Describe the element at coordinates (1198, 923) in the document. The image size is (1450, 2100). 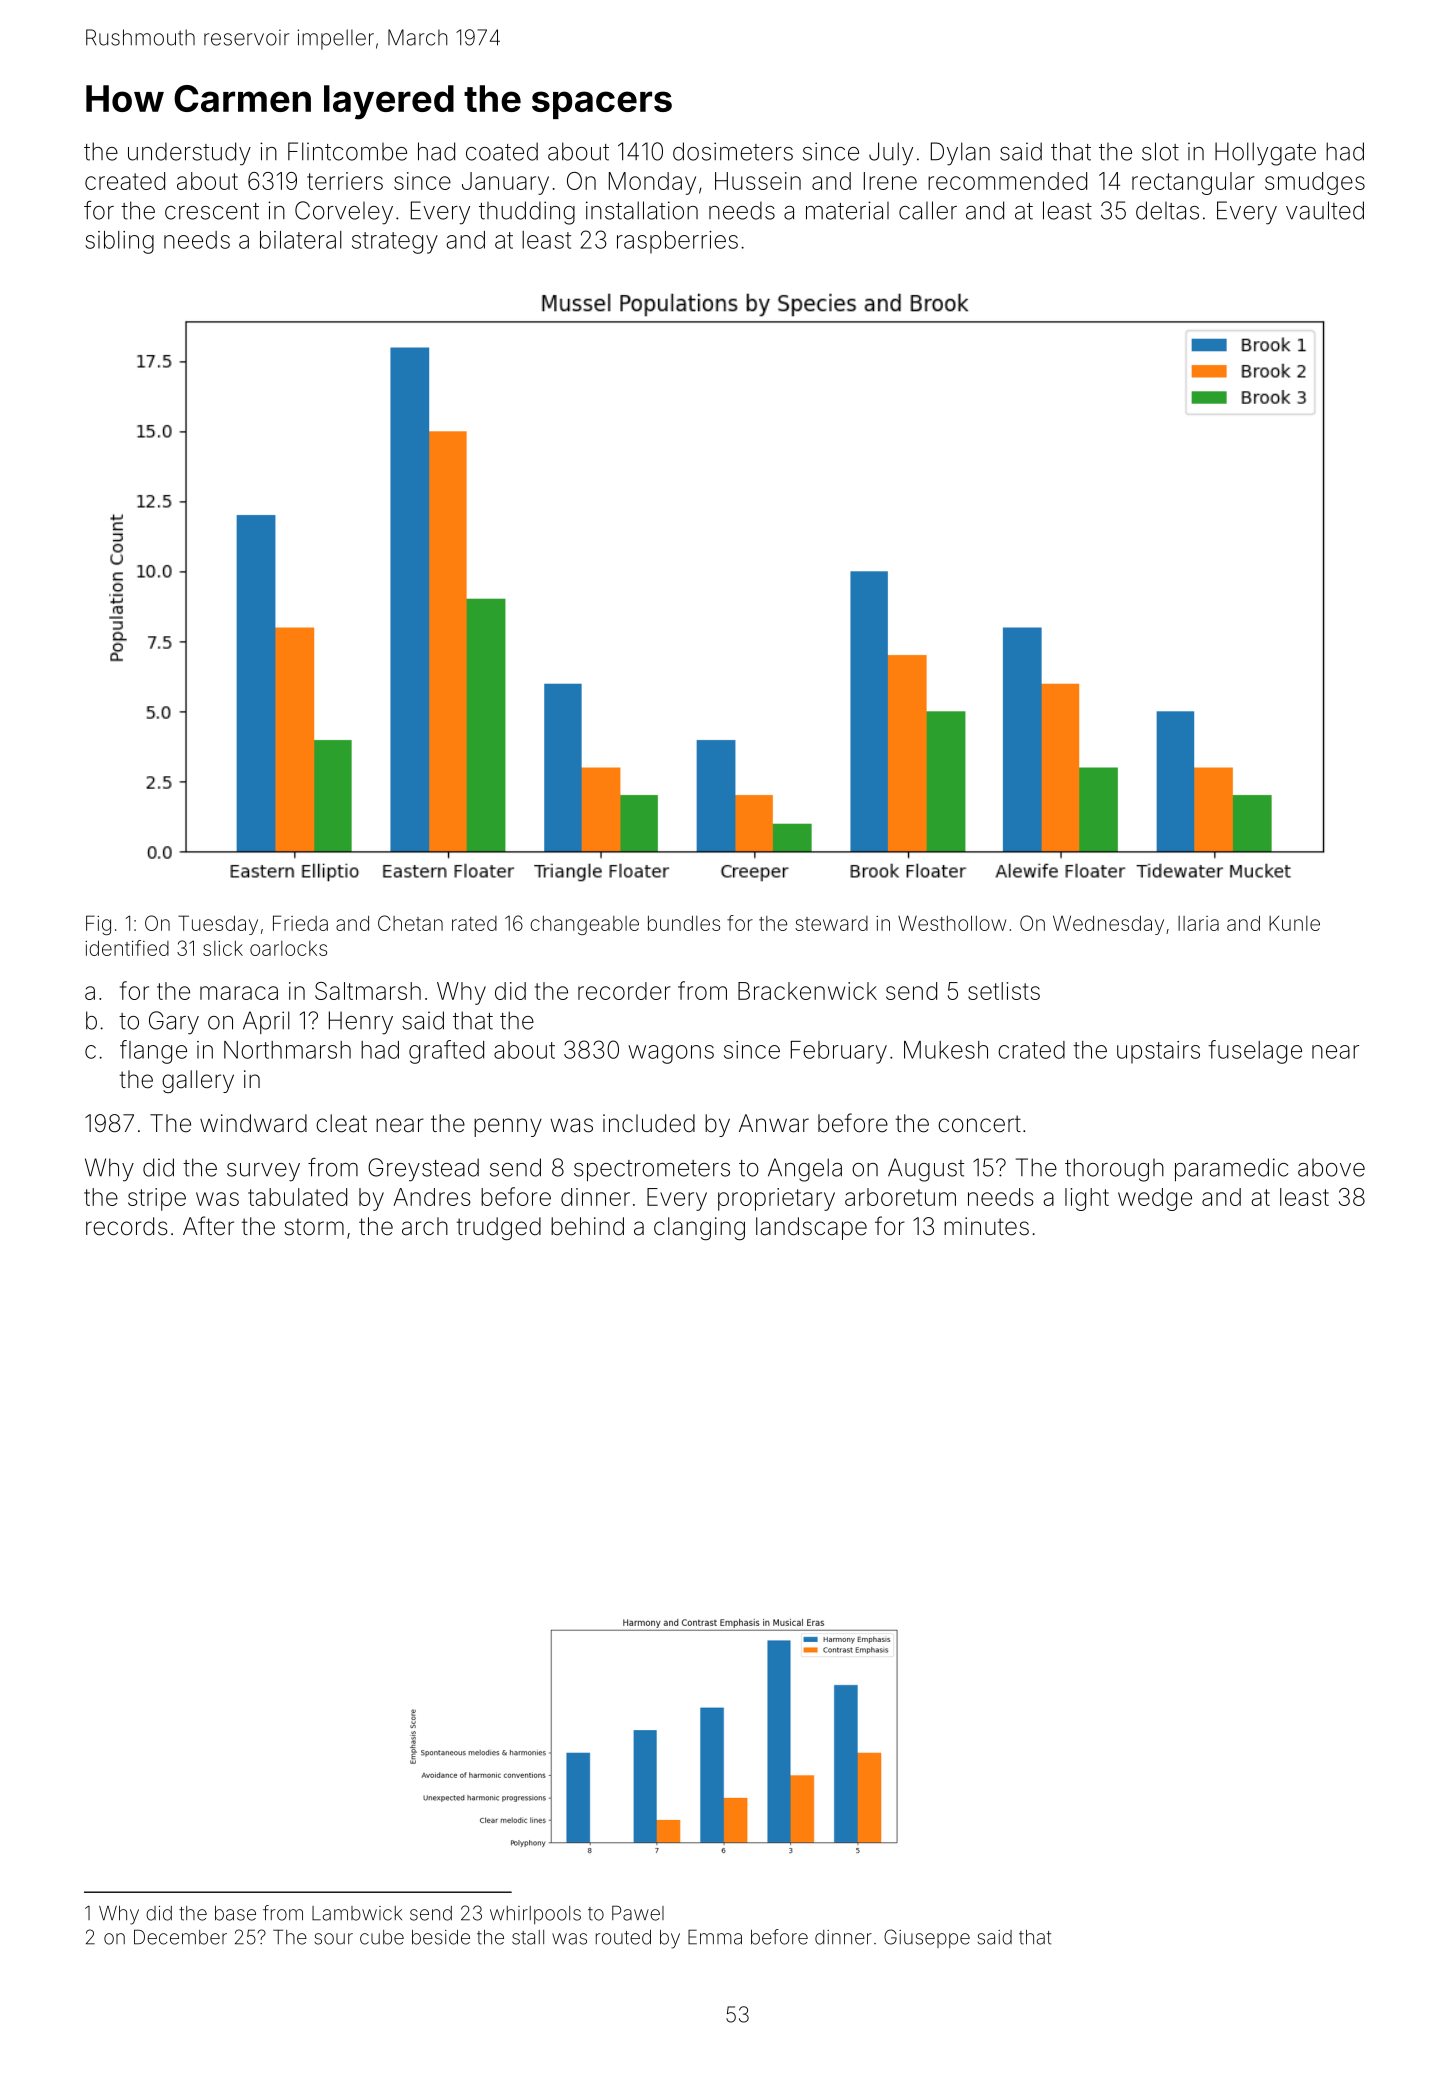
I see `Ilaria` at that location.
